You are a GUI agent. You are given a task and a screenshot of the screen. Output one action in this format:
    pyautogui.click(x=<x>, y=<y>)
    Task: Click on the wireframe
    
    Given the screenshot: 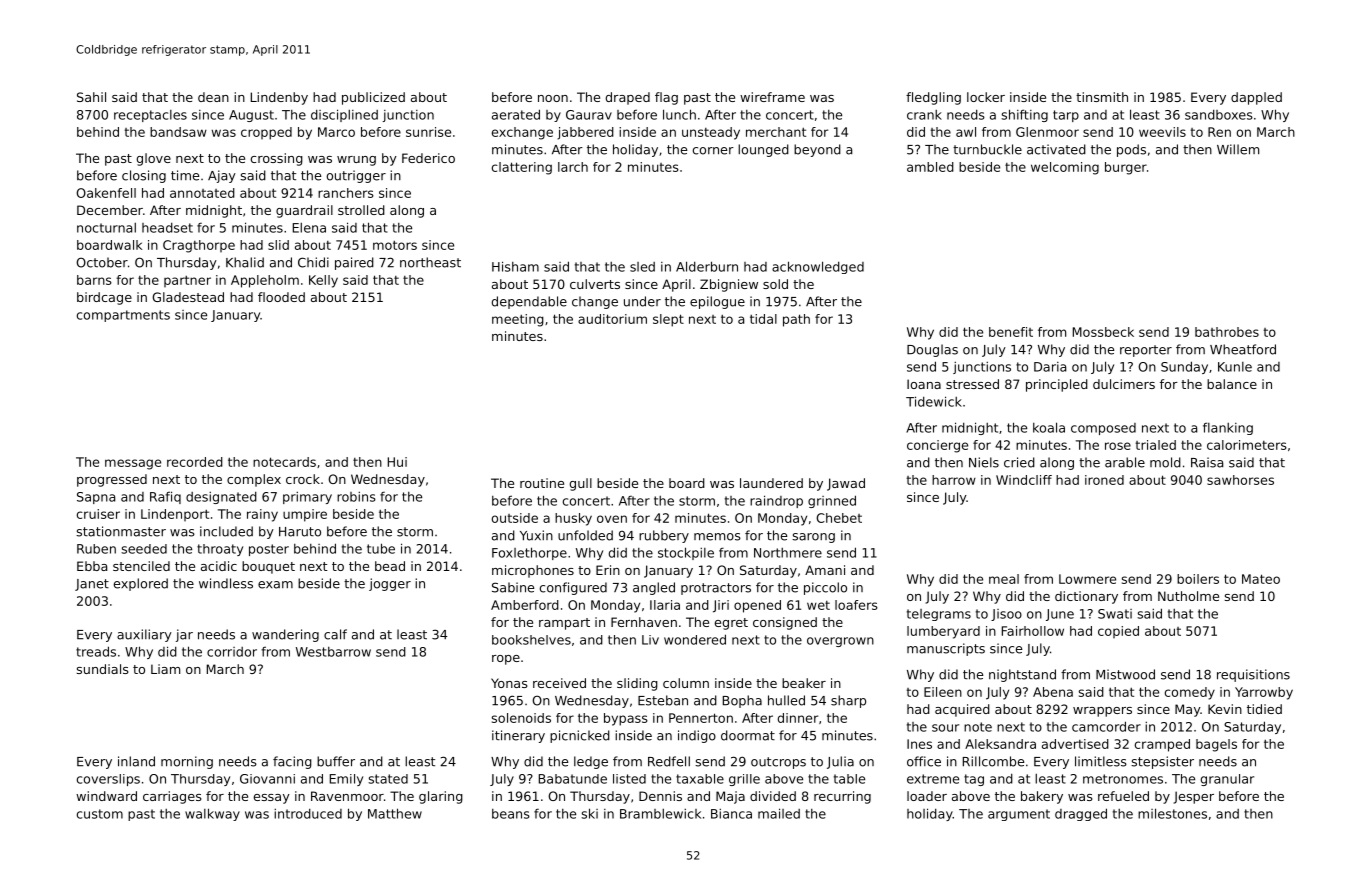 What is the action you would take?
    pyautogui.click(x=772, y=97)
